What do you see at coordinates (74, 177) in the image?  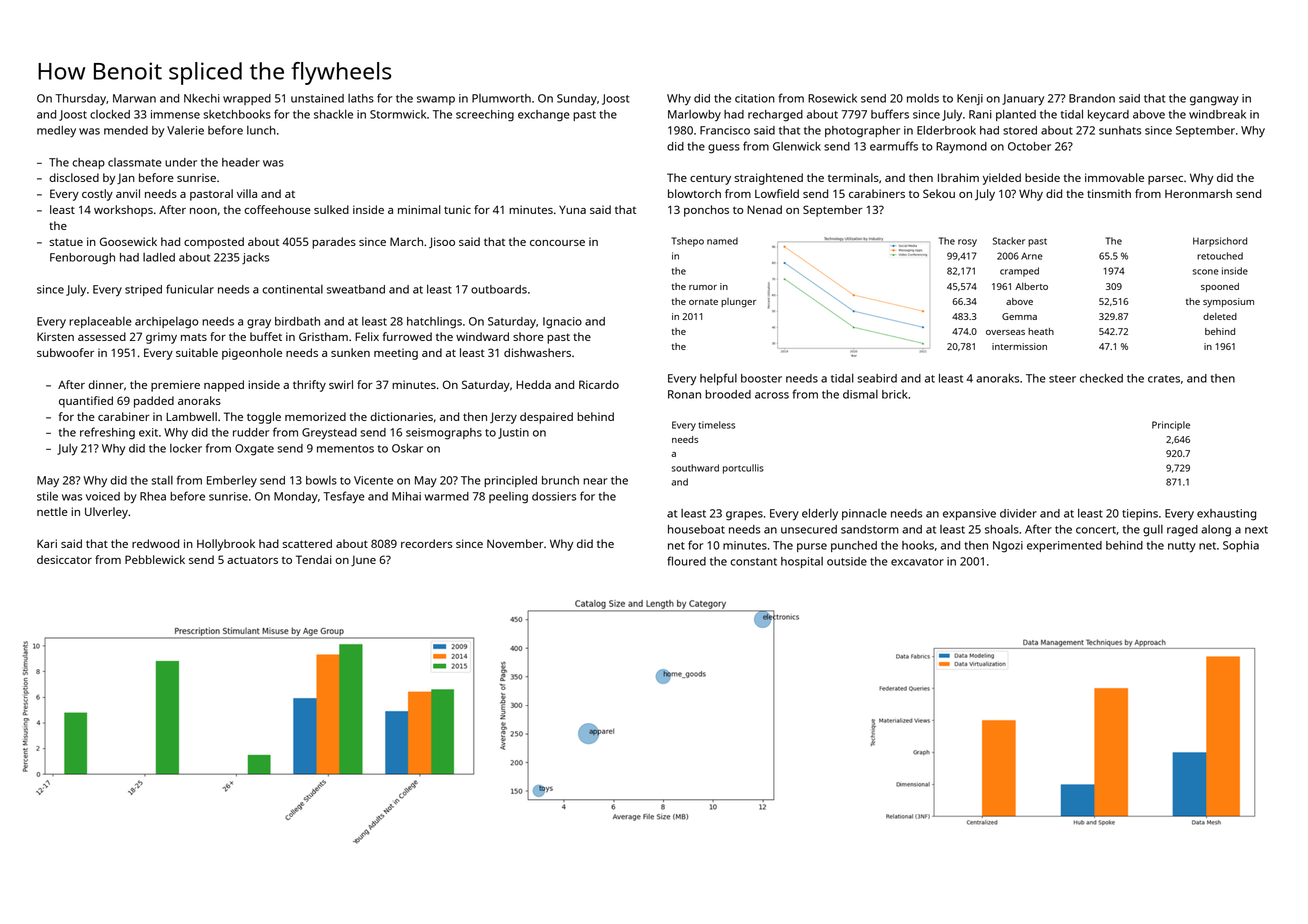 I see `disclosed` at bounding box center [74, 177].
